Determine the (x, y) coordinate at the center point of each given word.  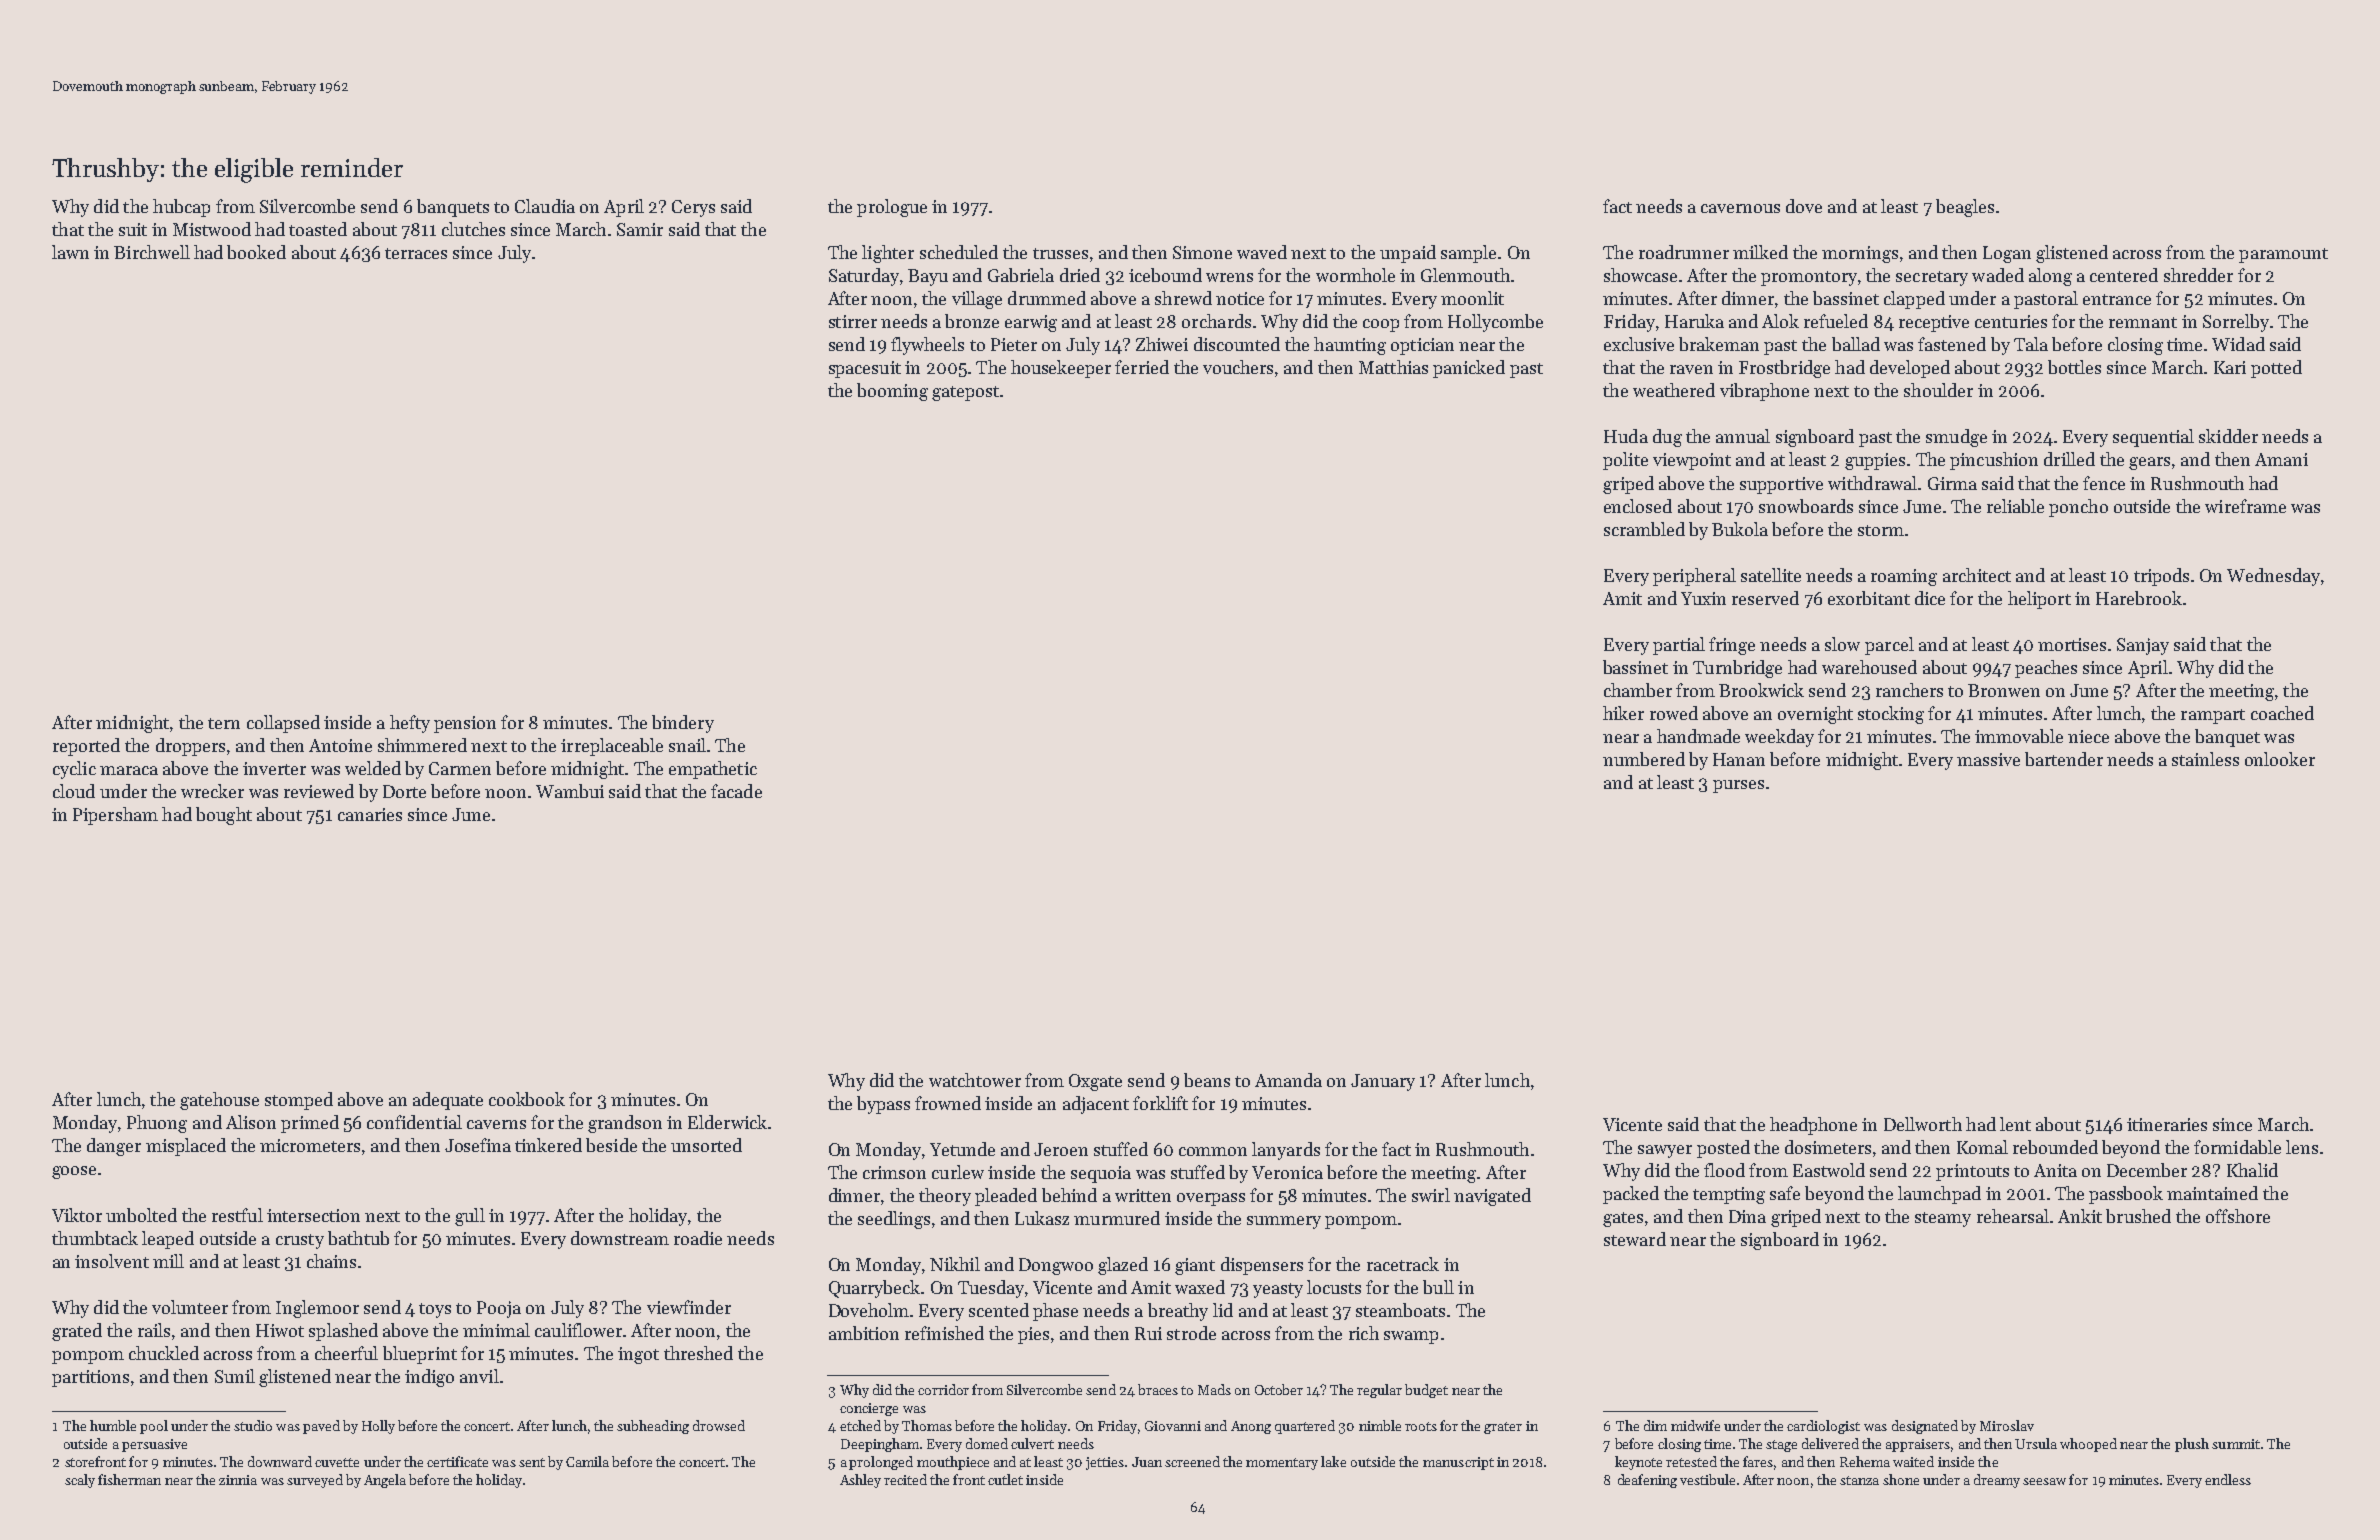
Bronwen (2004, 690)
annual (1743, 436)
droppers (190, 747)
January (1383, 1082)
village (977, 300)
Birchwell (152, 252)
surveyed (315, 1481)
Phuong (157, 1124)
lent (2015, 1124)
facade (736, 791)
